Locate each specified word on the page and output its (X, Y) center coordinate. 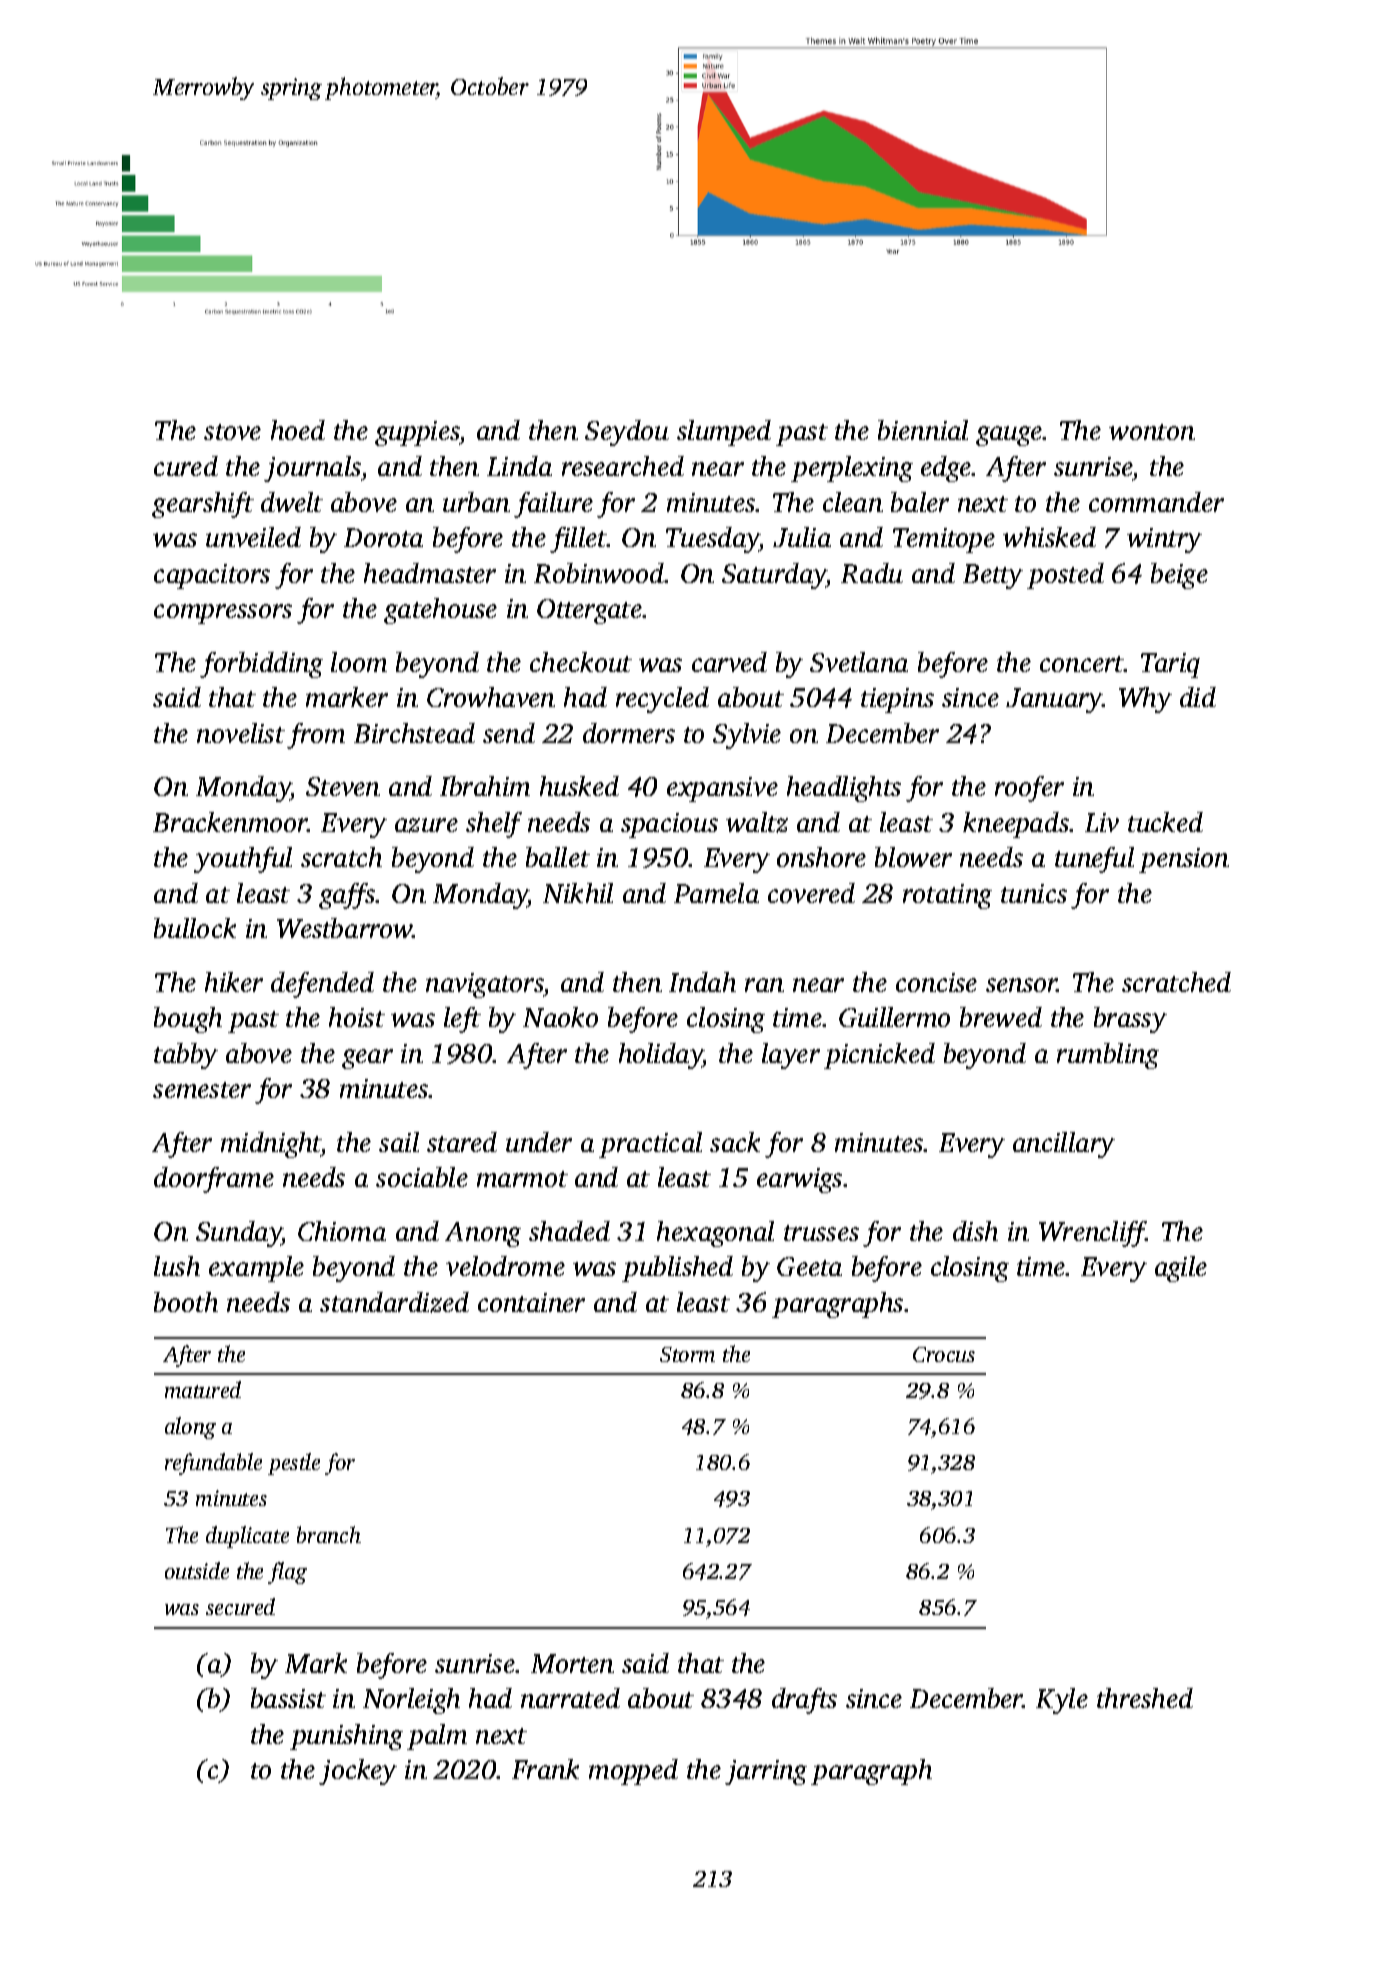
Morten (572, 1663)
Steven (343, 786)
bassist (288, 1698)
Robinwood (599, 573)
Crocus (944, 1354)
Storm (687, 1354)
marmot (522, 1179)
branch (329, 1534)
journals (312, 469)
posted (1065, 576)
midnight (271, 1145)
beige (1179, 576)
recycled (662, 700)
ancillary (1064, 1145)
